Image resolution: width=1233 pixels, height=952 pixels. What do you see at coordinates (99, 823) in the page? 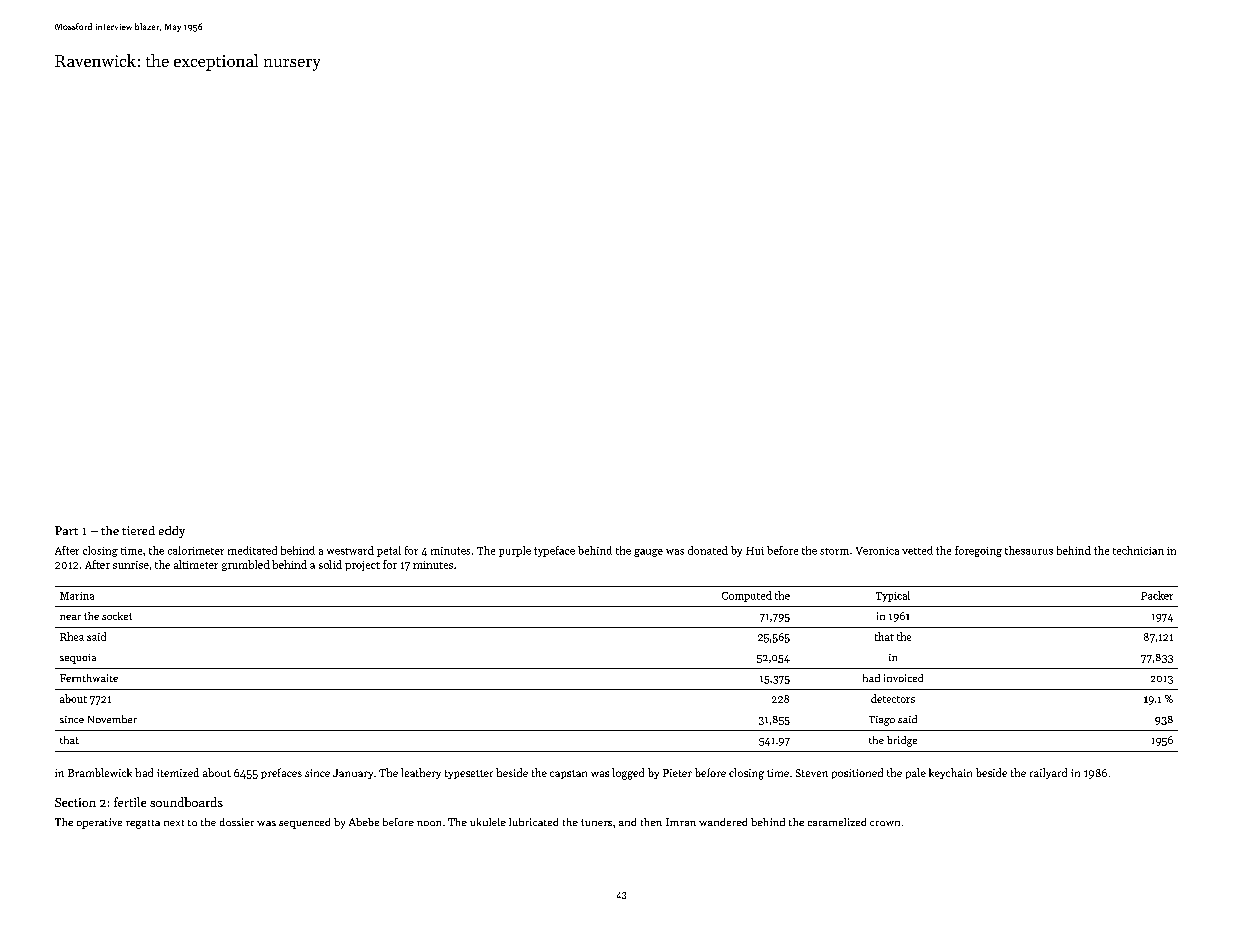
I see `operative` at bounding box center [99, 823].
